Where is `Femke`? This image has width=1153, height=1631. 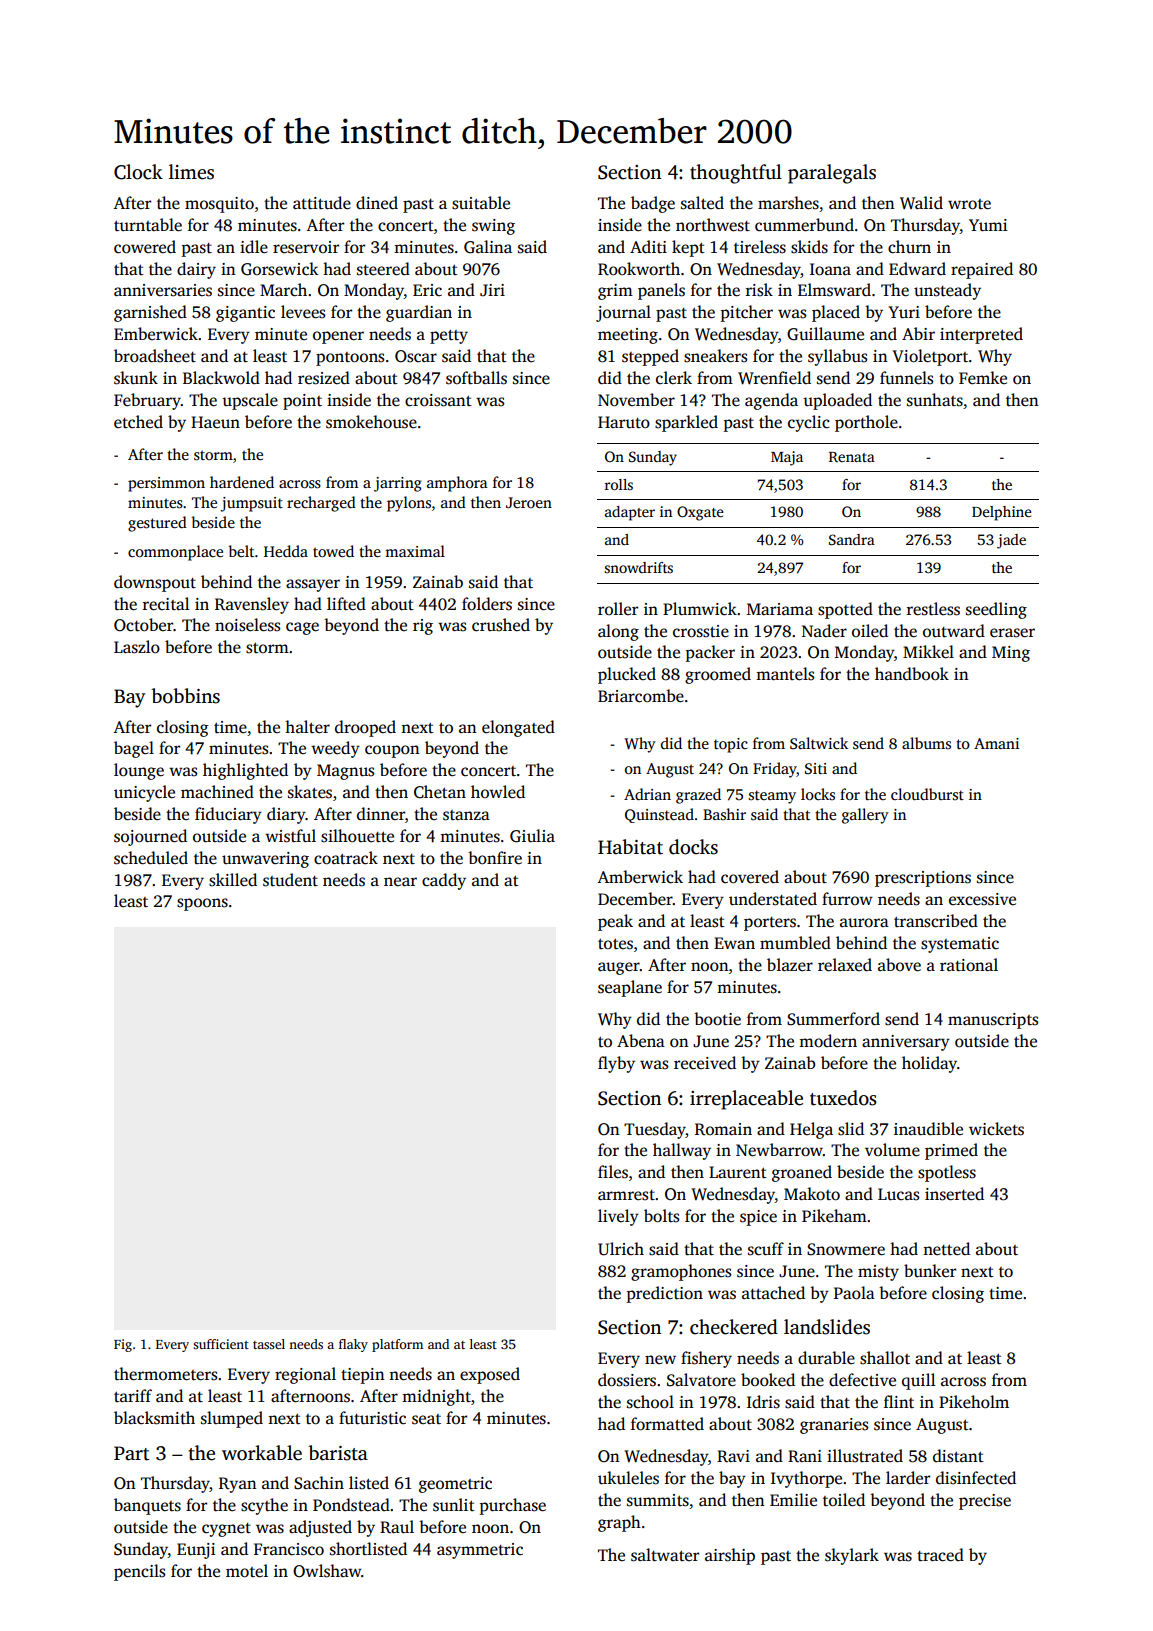 Femke is located at coordinates (983, 378).
